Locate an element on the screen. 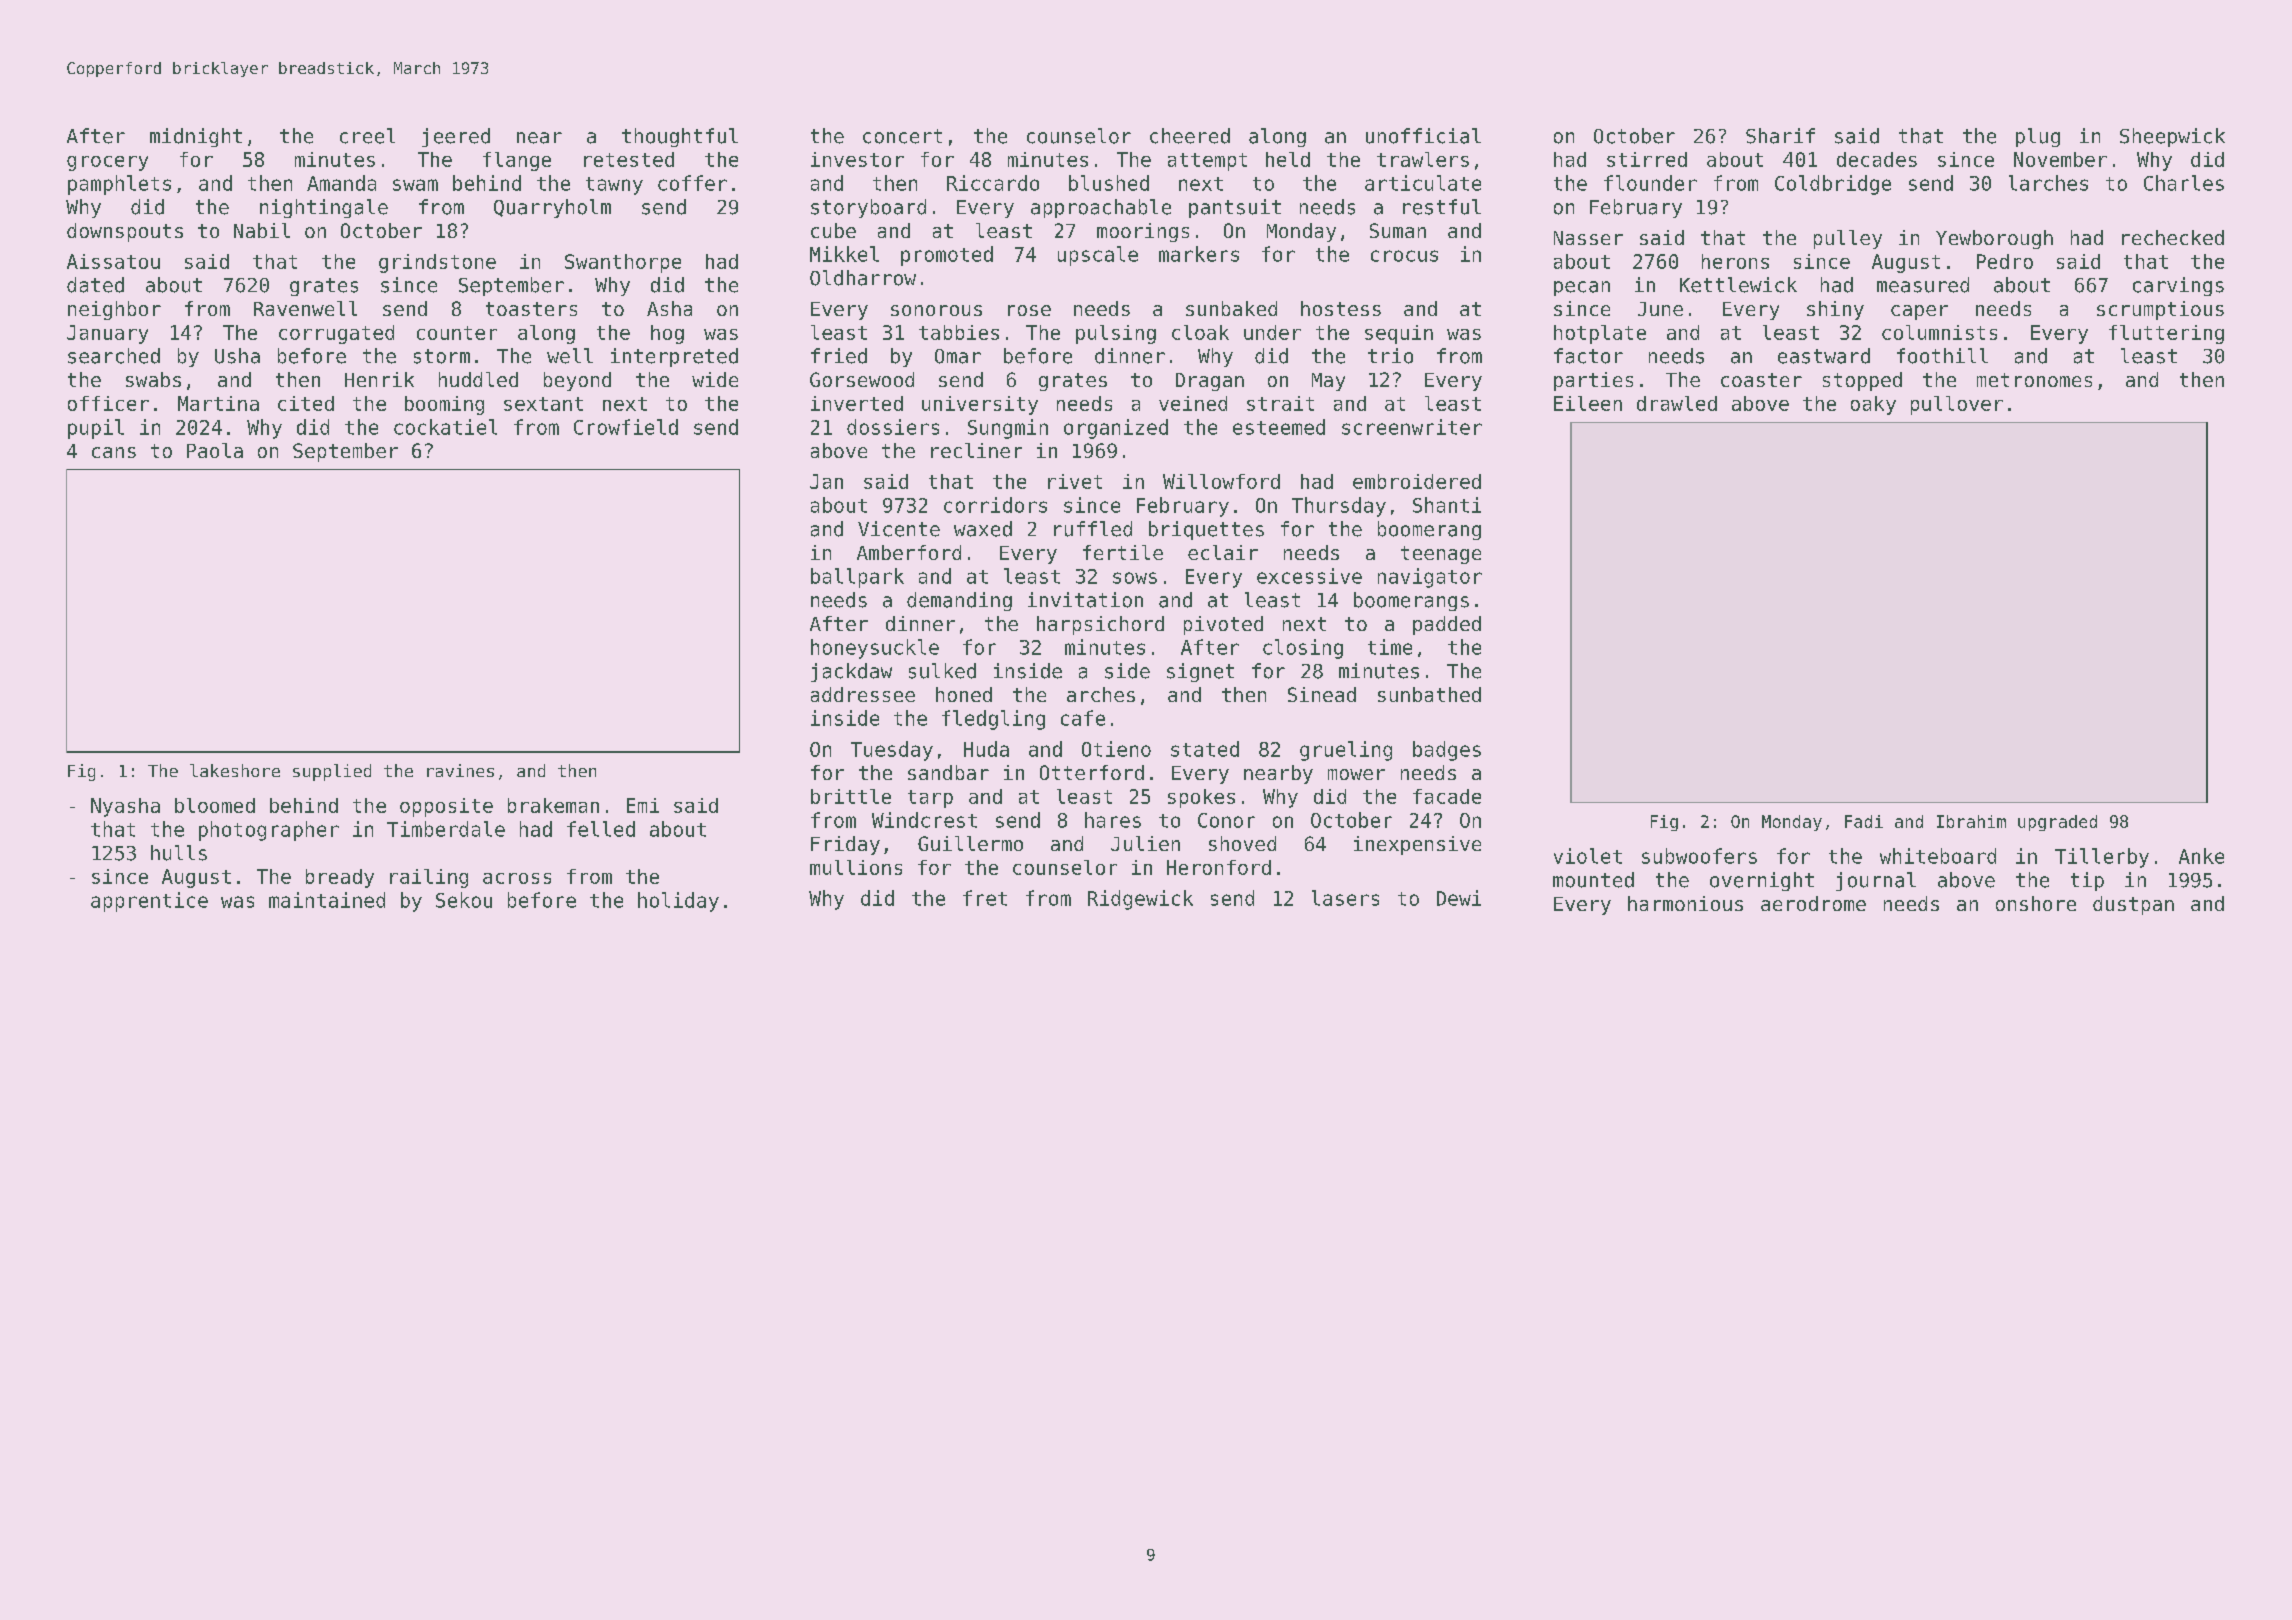  Ibrahim is located at coordinates (1971, 821).
